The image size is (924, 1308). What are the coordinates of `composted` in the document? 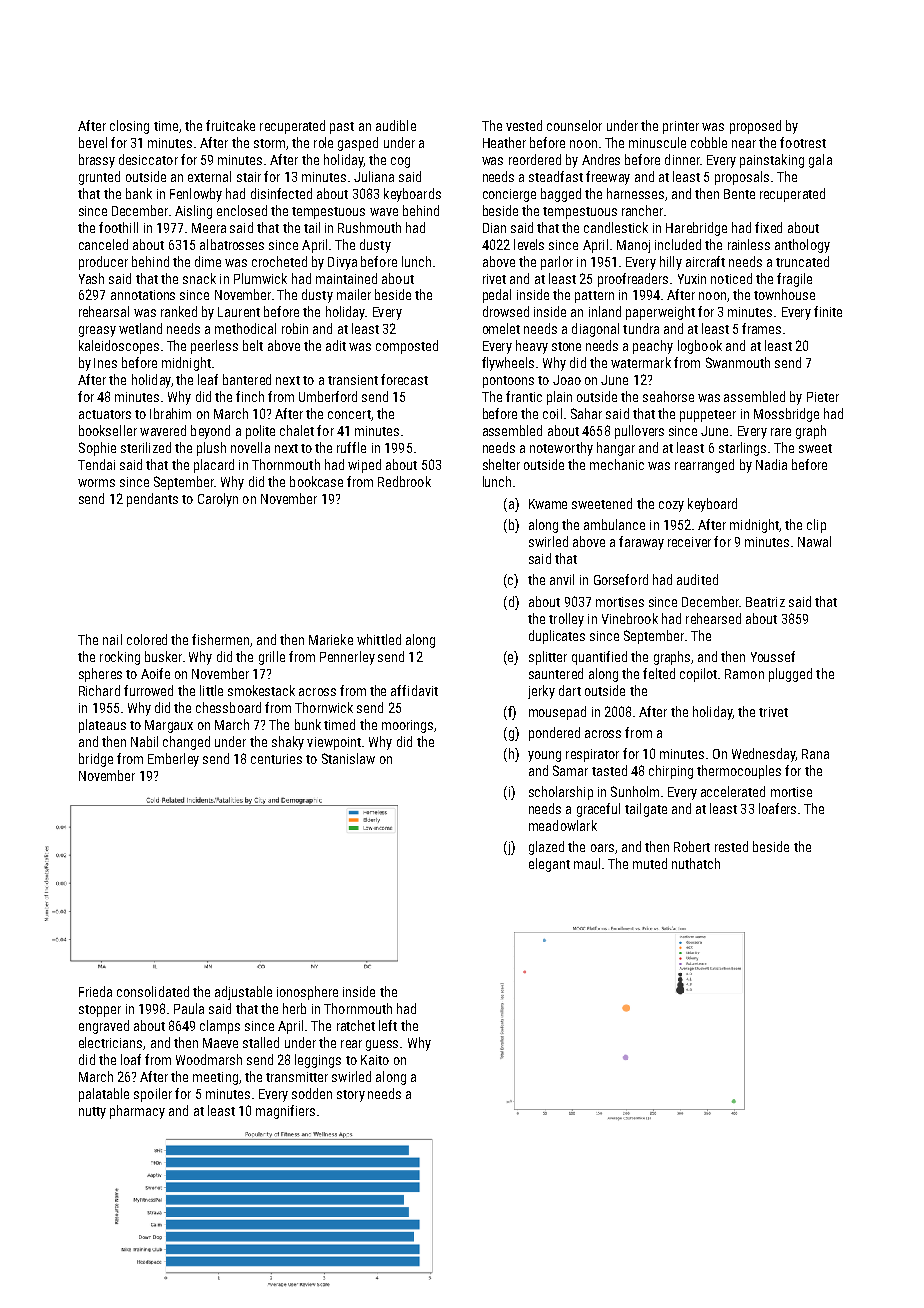 It's located at (407, 347).
